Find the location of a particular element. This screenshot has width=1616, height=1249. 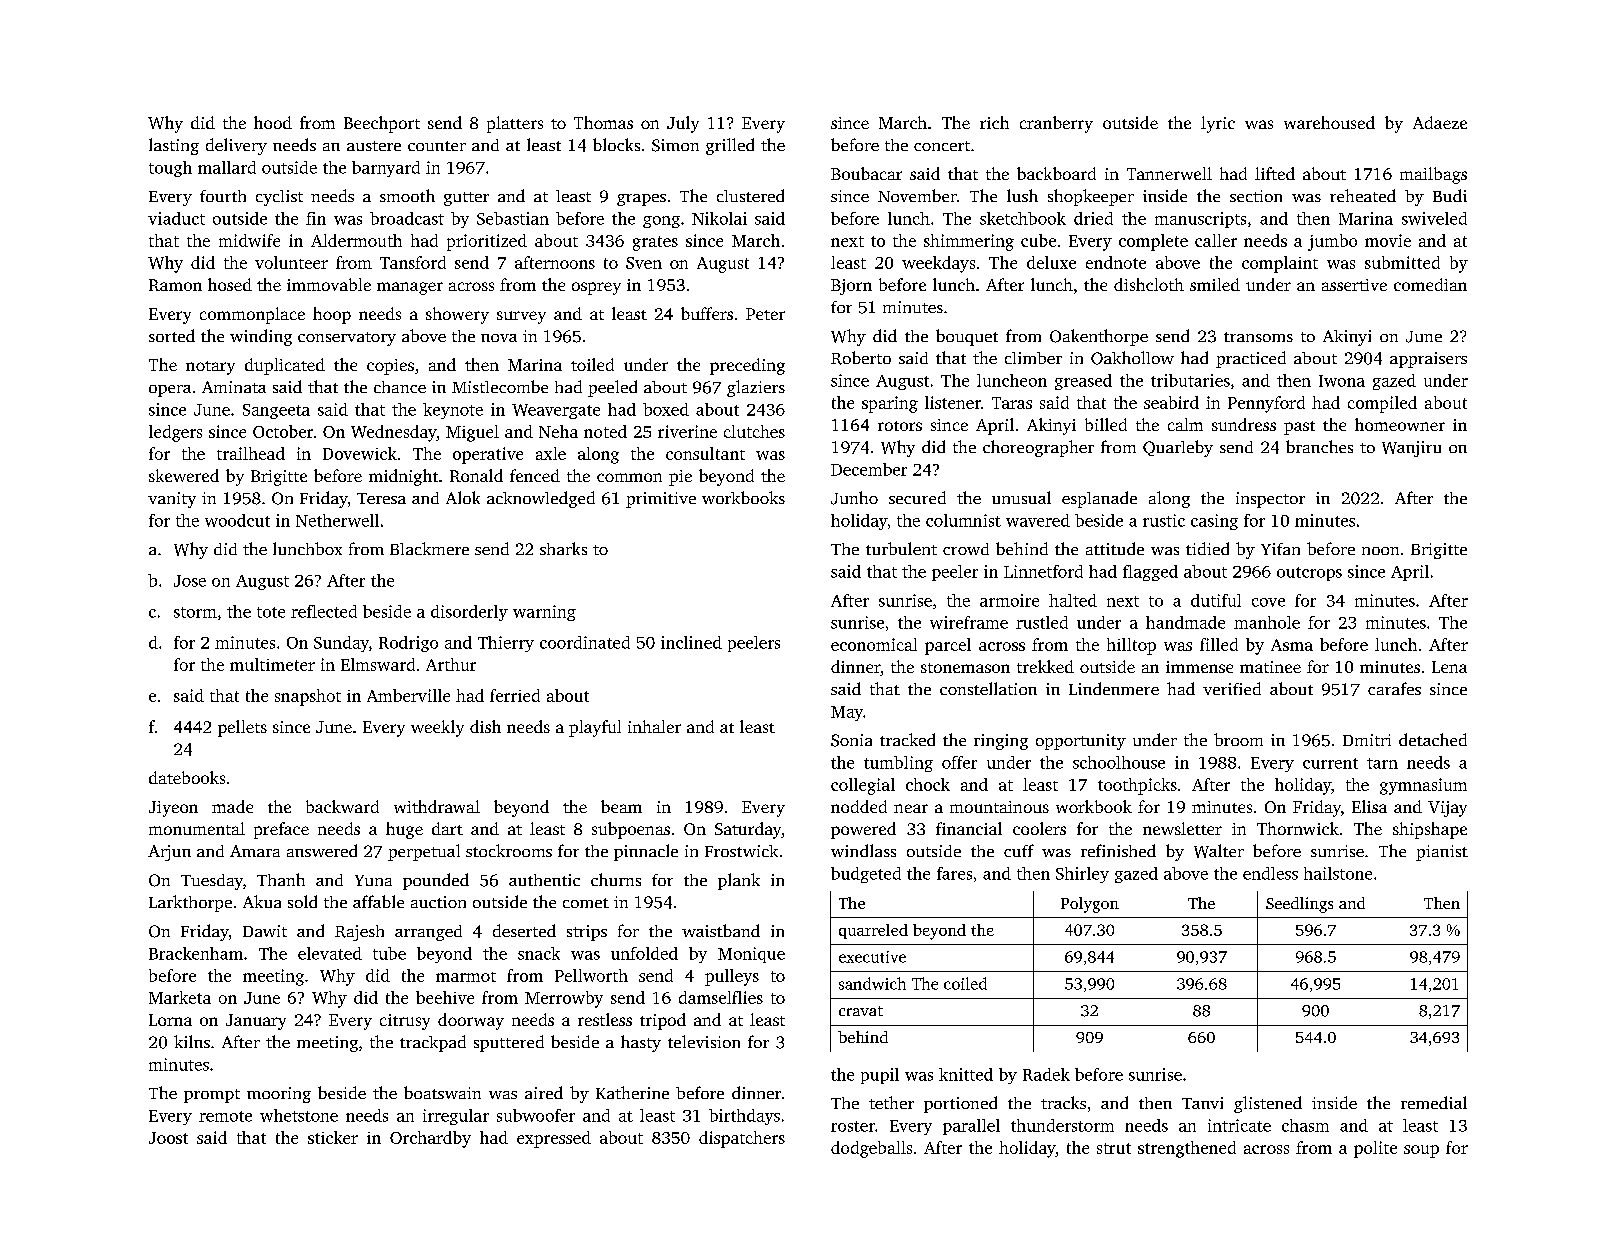

Blackmere is located at coordinates (429, 548).
